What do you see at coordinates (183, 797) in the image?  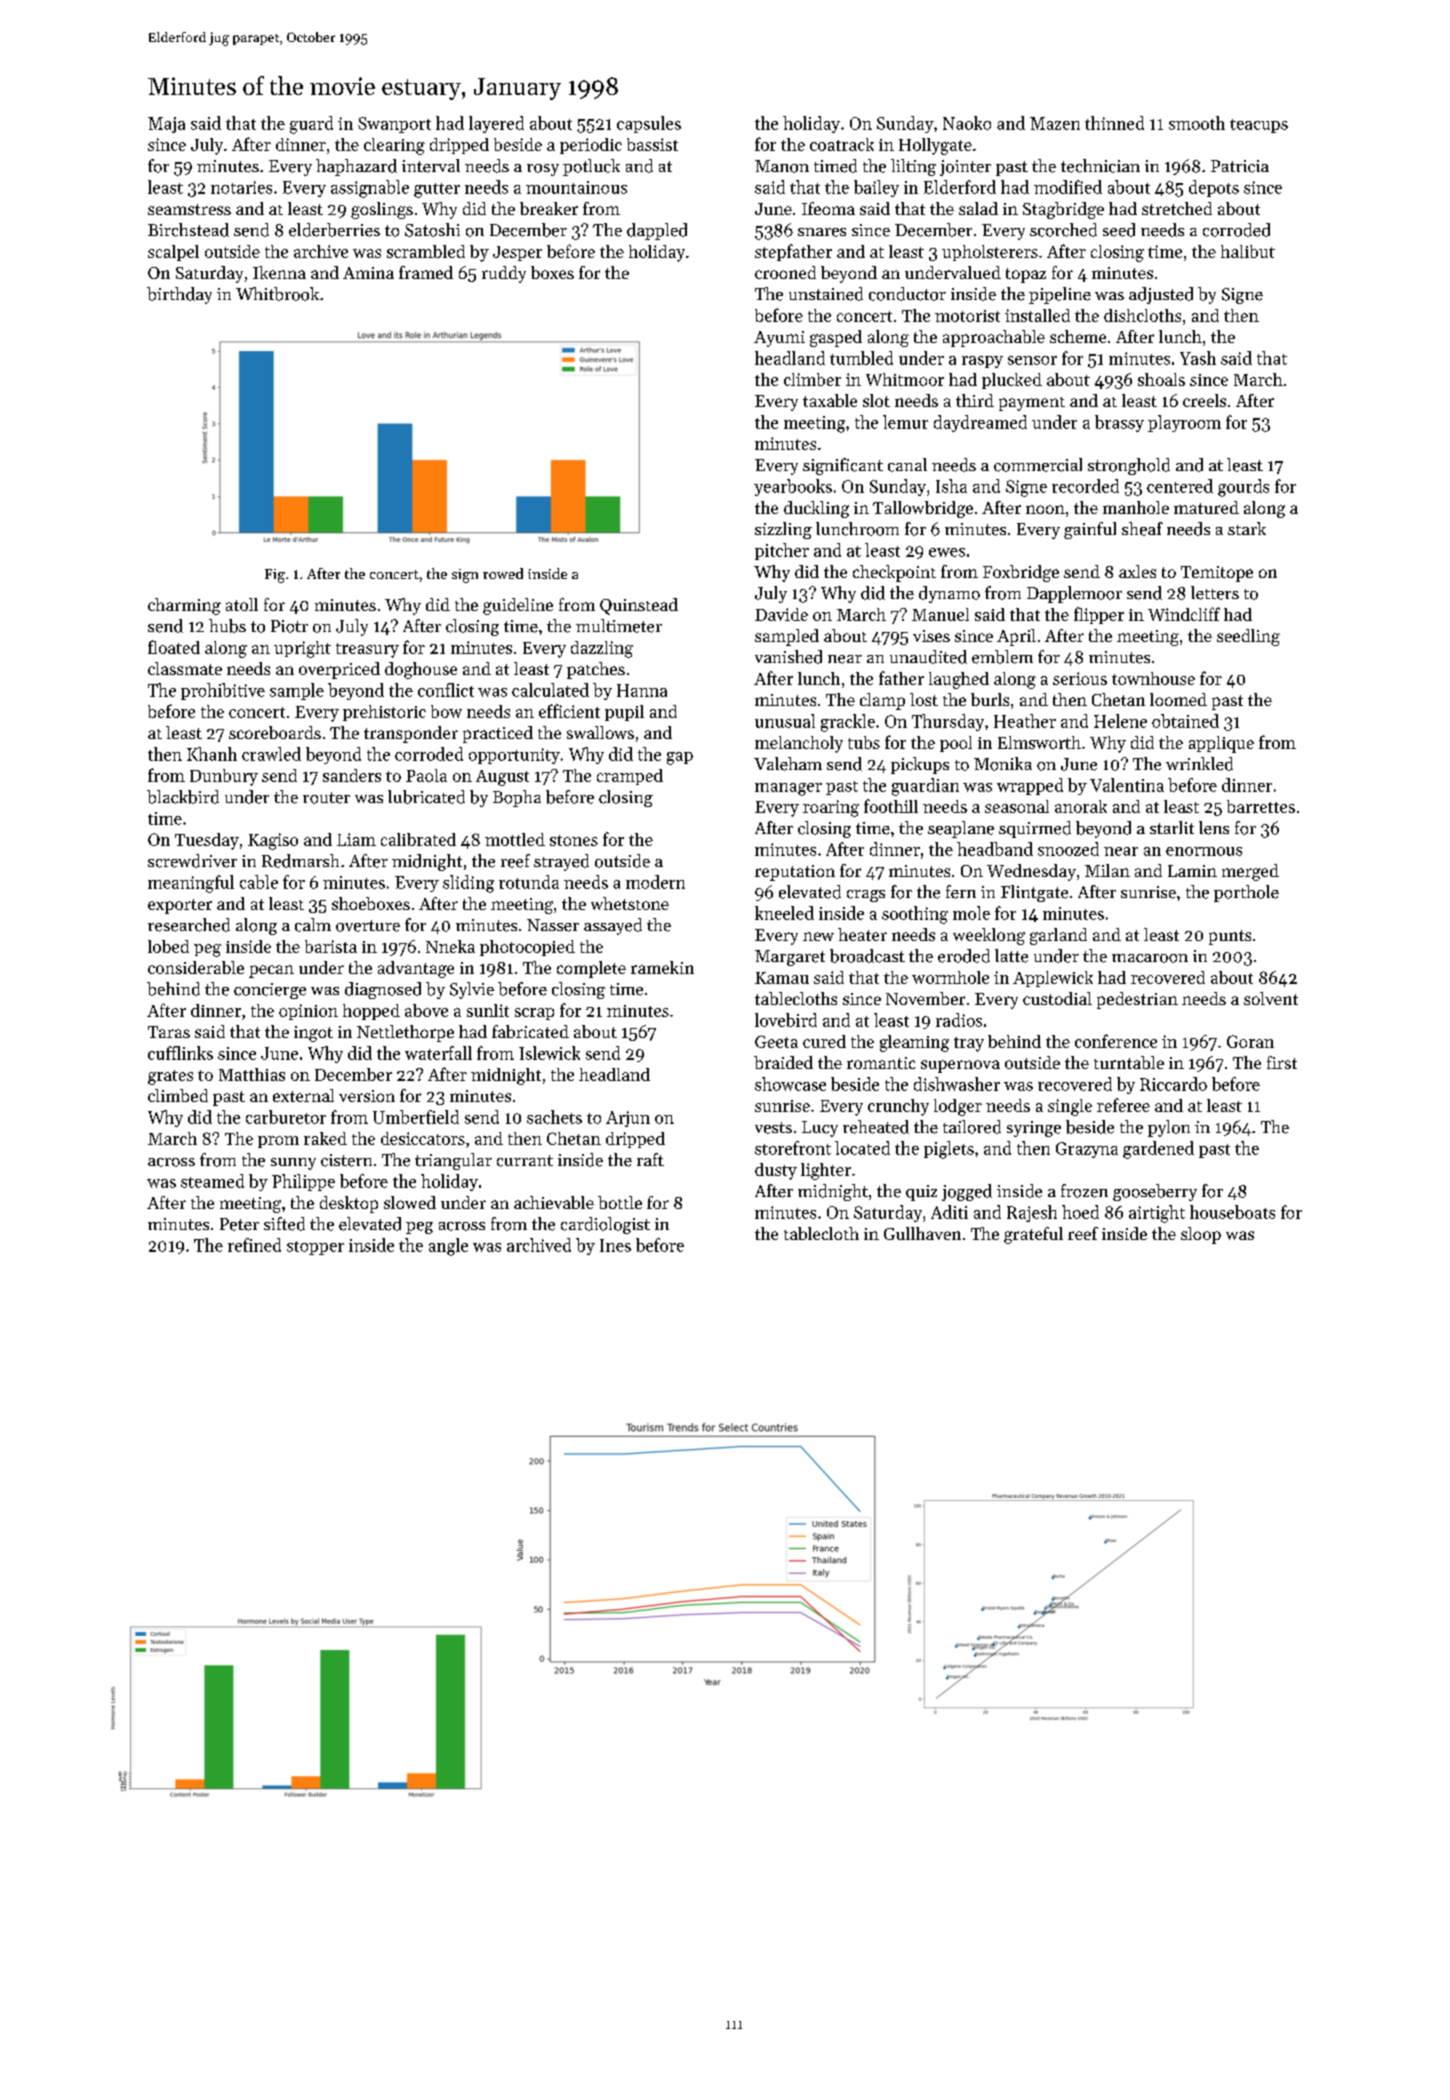 I see `blackbird` at bounding box center [183, 797].
